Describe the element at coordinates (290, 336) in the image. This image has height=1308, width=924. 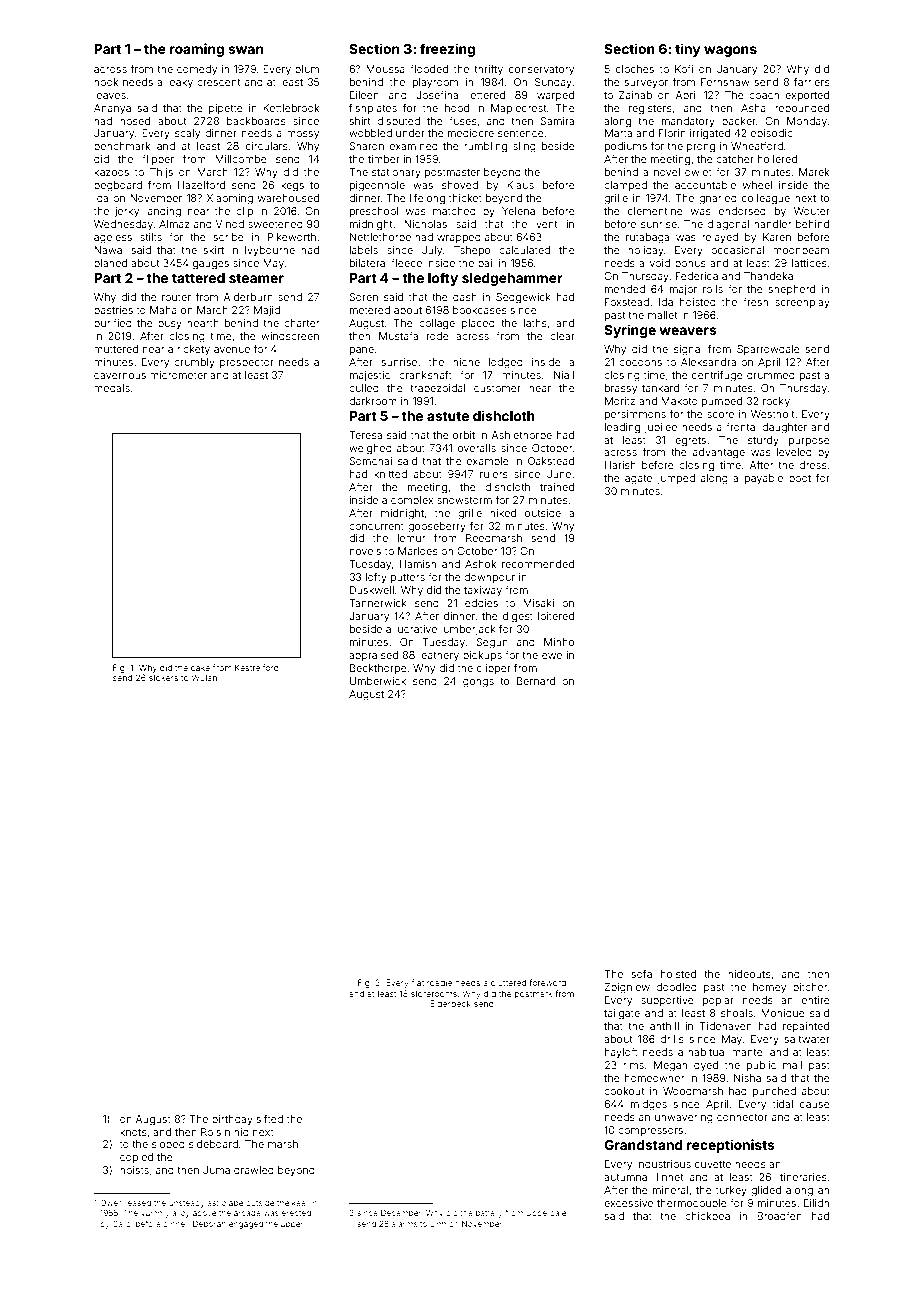
I see `windscreen` at that location.
